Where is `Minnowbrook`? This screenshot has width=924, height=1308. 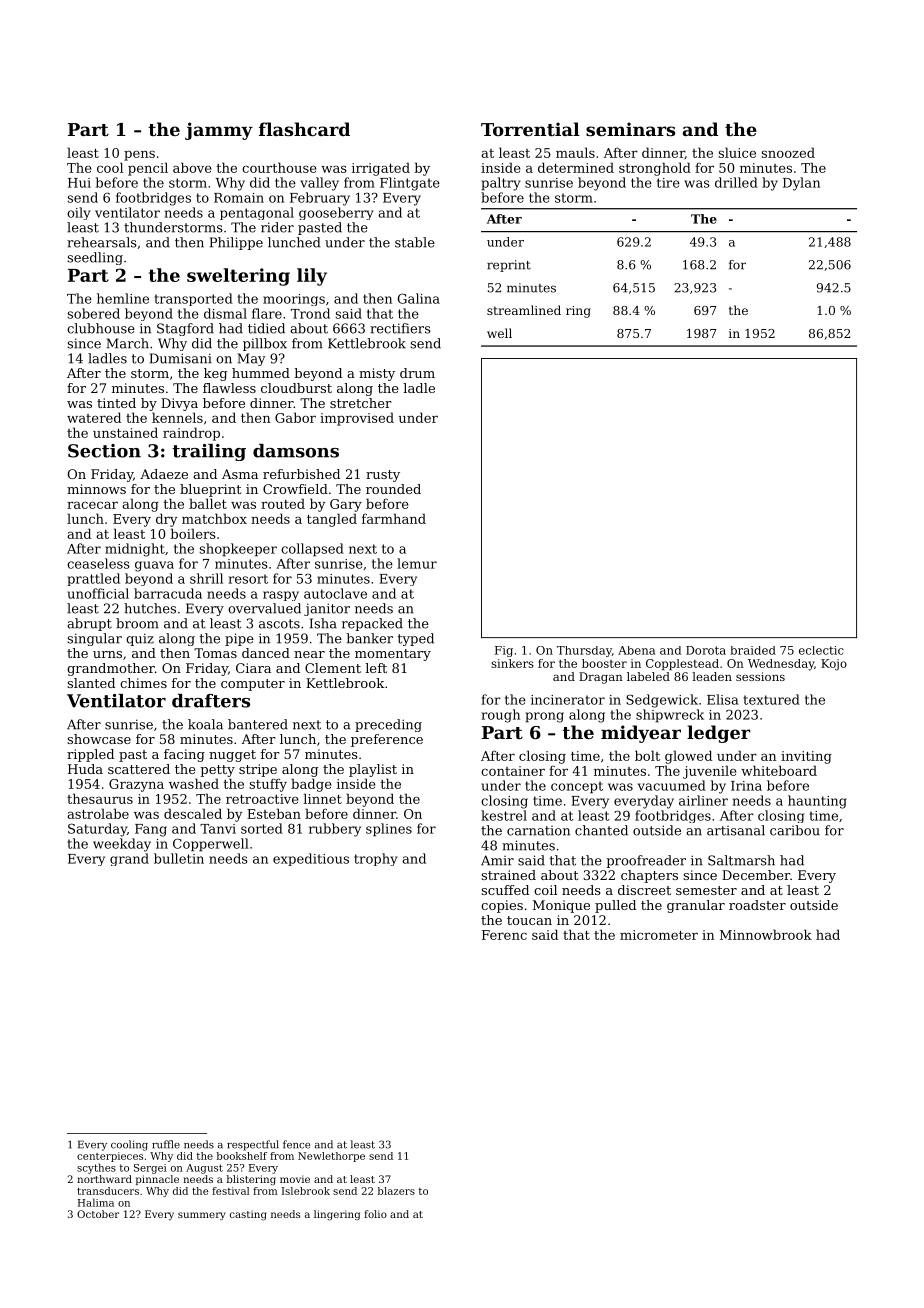 Minnowbrook is located at coordinates (766, 934).
